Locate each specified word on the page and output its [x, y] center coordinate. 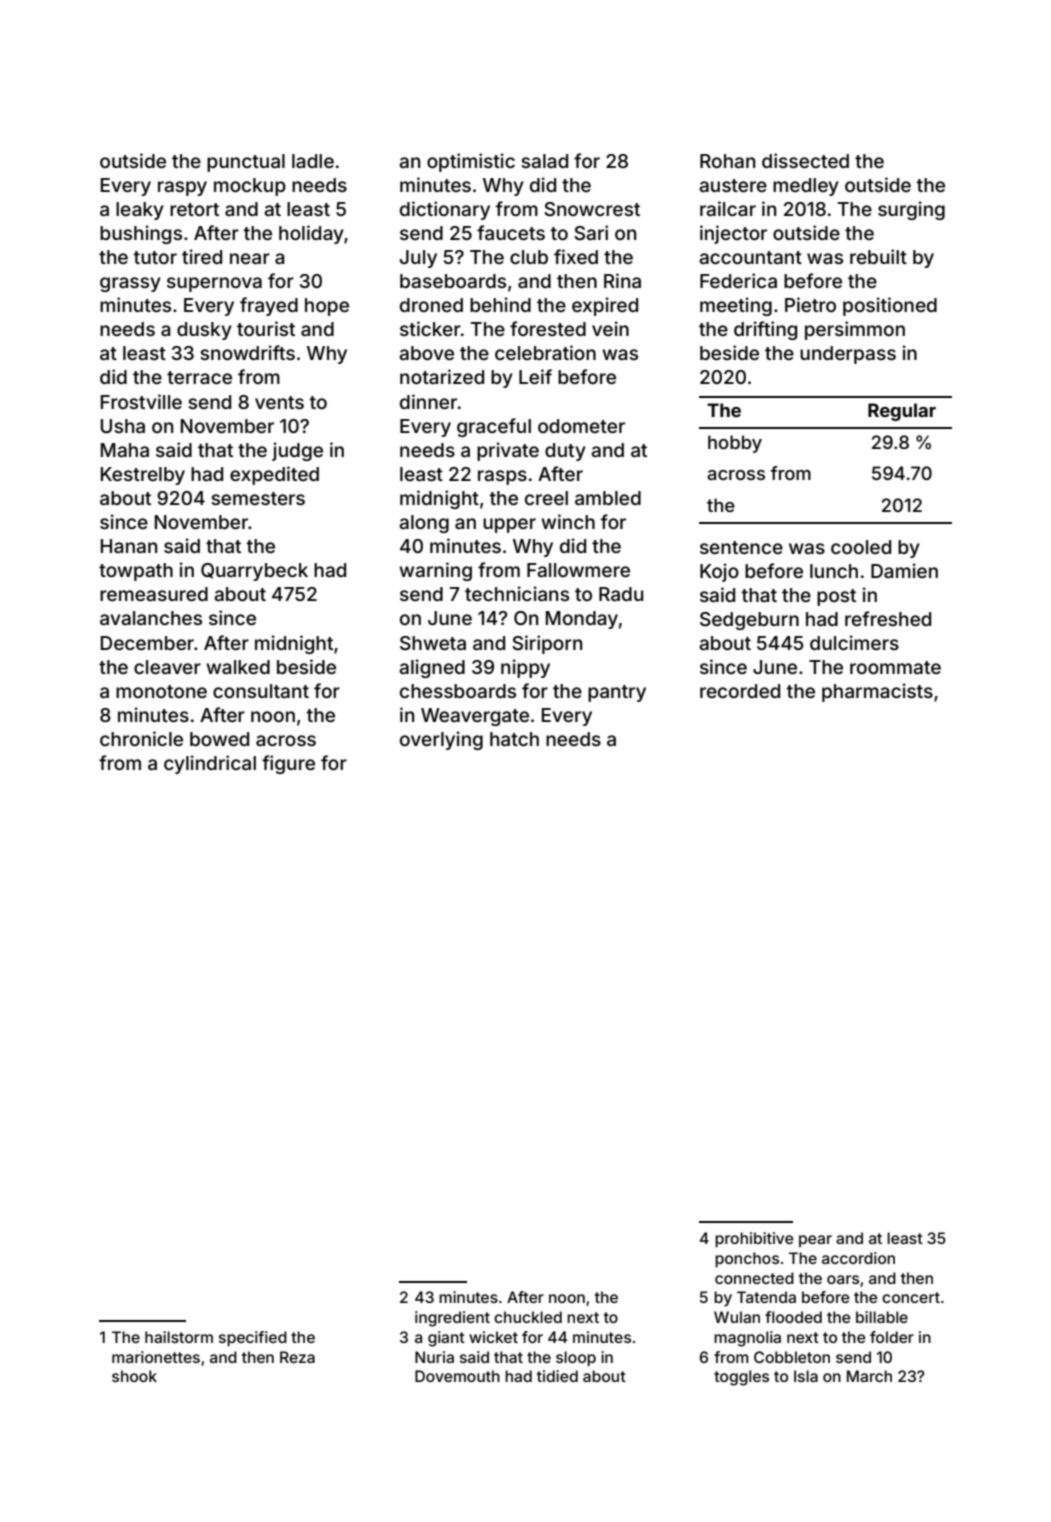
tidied [557, 1376]
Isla [806, 1376]
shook [134, 1376]
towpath [136, 572]
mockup [250, 187]
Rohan [727, 161]
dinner [428, 401]
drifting [765, 330]
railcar [728, 208]
